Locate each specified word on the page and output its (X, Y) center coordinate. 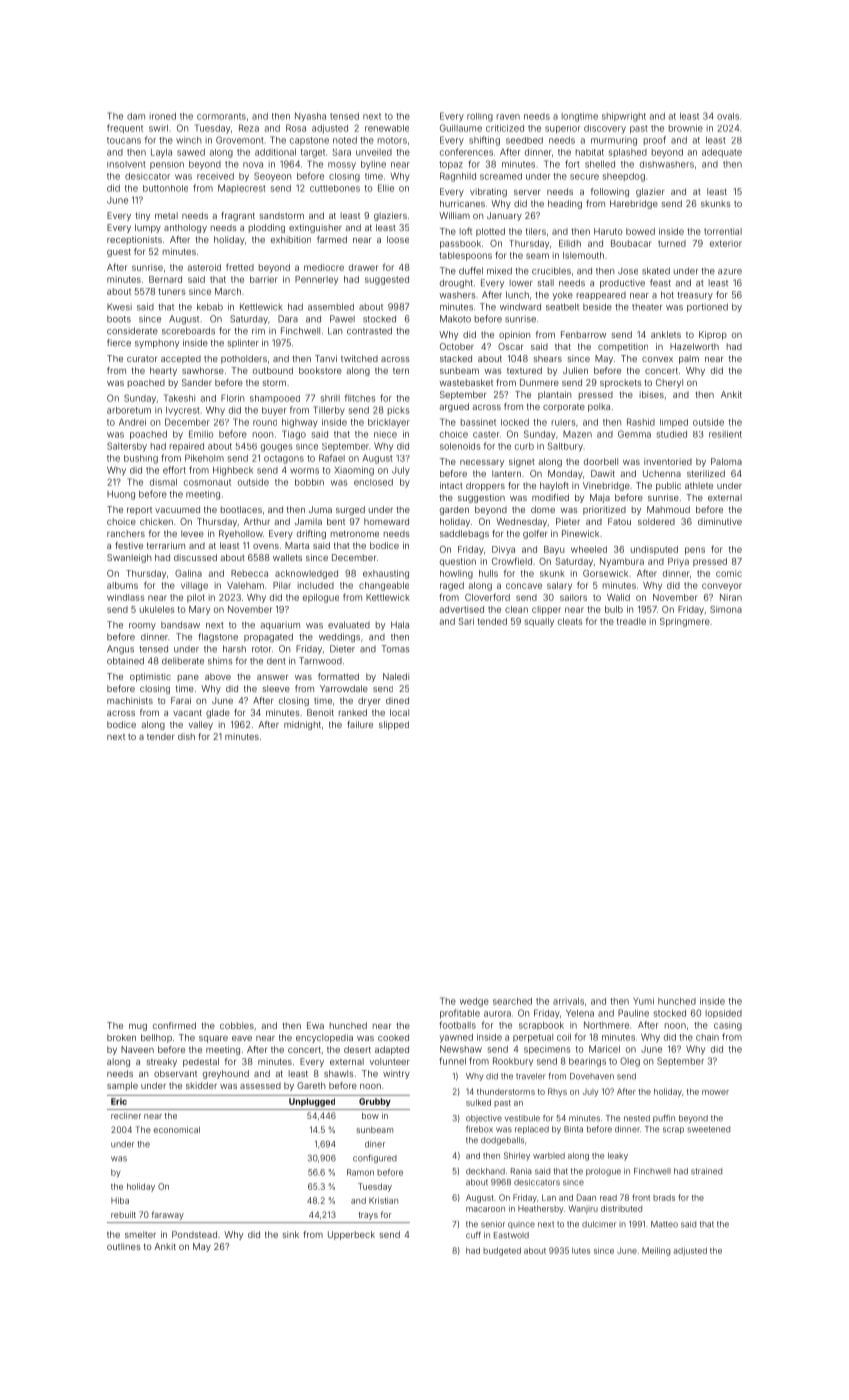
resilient (725, 434)
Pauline (633, 1013)
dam (136, 116)
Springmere (685, 622)
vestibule (522, 1118)
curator (142, 359)
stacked (456, 358)
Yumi (643, 1001)
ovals (728, 116)
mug (138, 1027)
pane (188, 678)
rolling (480, 117)
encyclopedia (324, 1038)
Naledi (396, 676)
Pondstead (194, 1234)
